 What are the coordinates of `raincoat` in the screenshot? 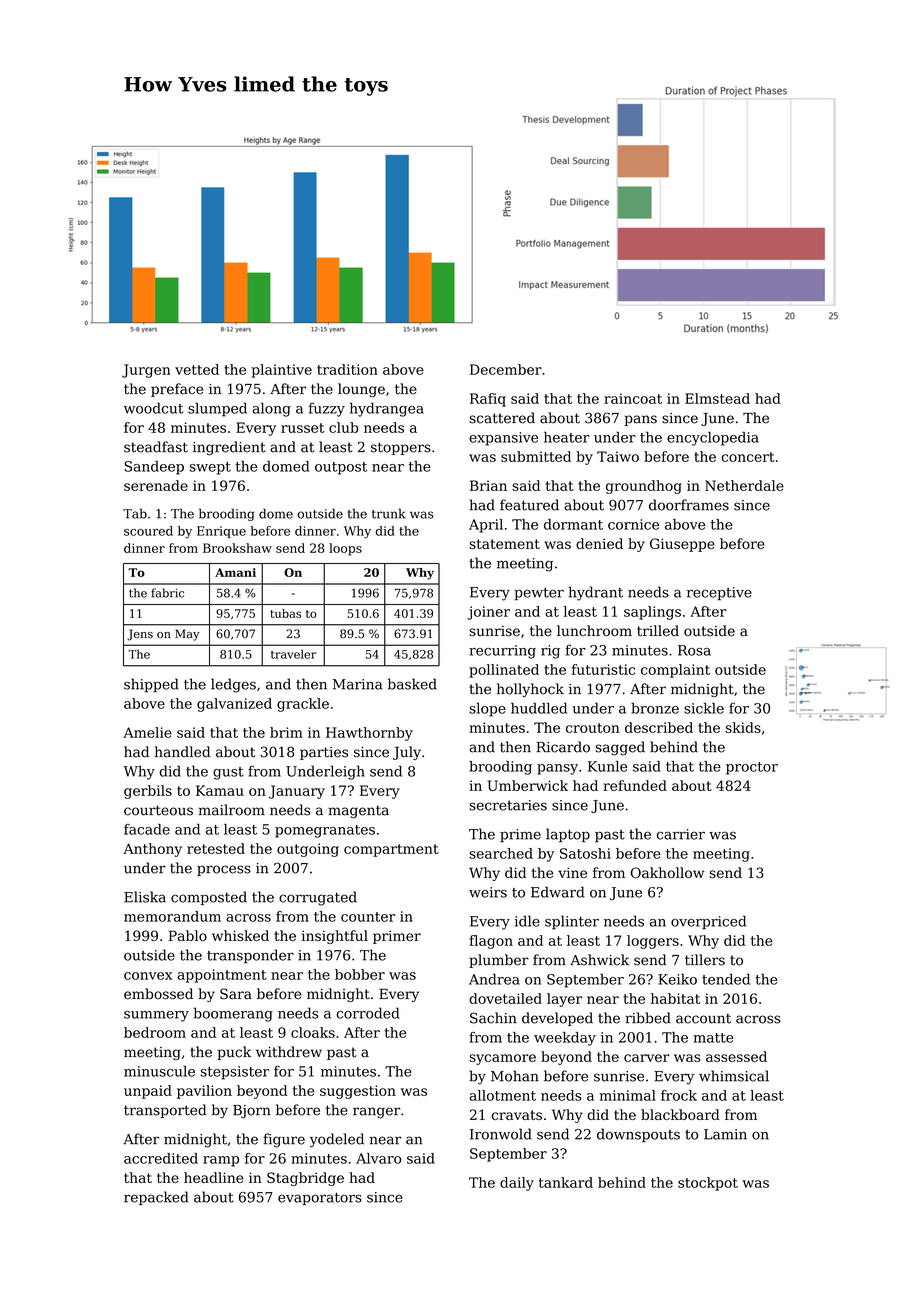 It's located at (633, 398).
